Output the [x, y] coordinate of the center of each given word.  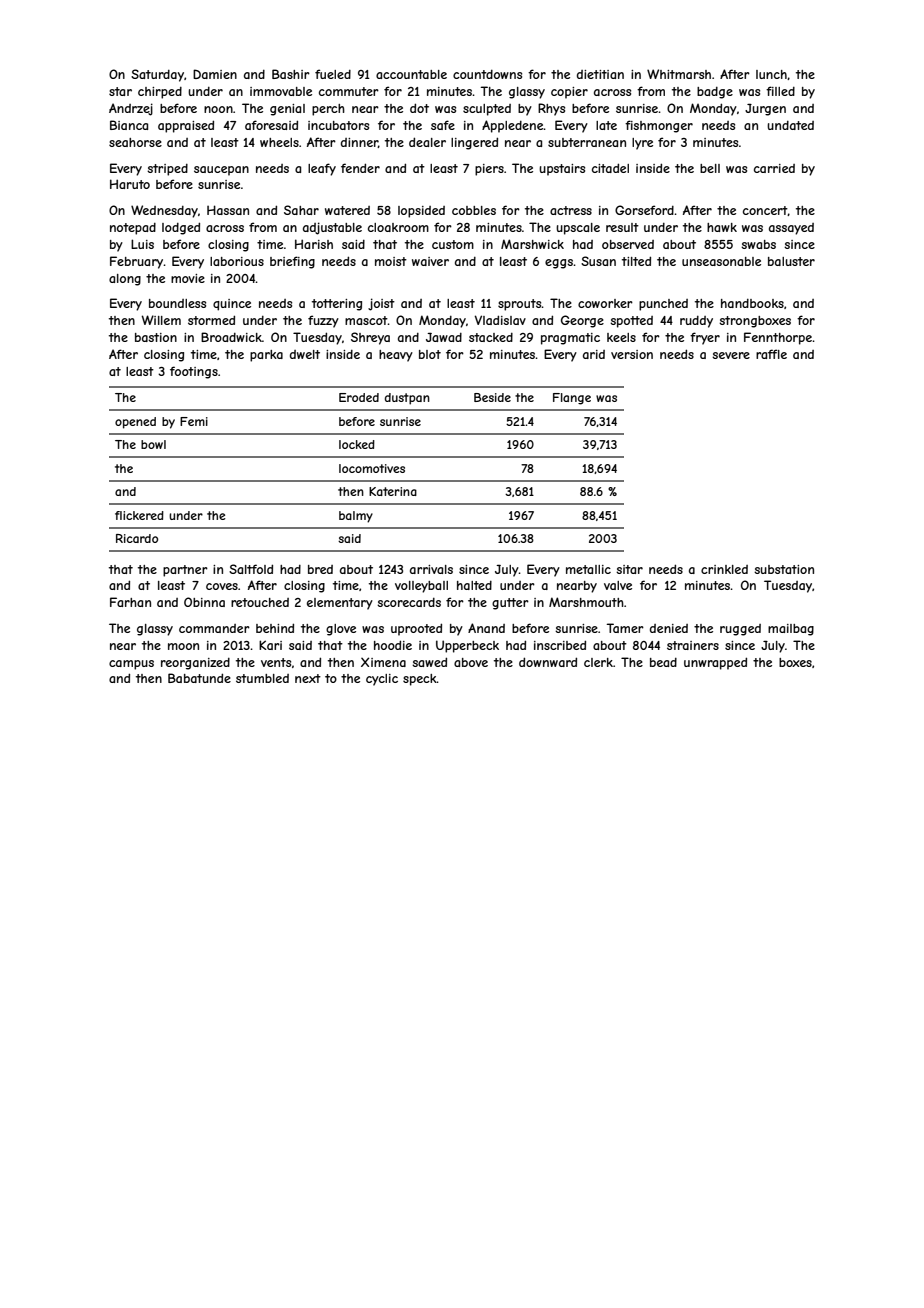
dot [419, 108]
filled [780, 91]
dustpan [407, 399]
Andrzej [131, 109]
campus [131, 665]
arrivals [431, 569]
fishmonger [659, 126]
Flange [572, 399]
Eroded [359, 397]
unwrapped [715, 663]
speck [420, 680]
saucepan [221, 171]
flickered [139, 515]
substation [784, 569]
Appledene [513, 126]
